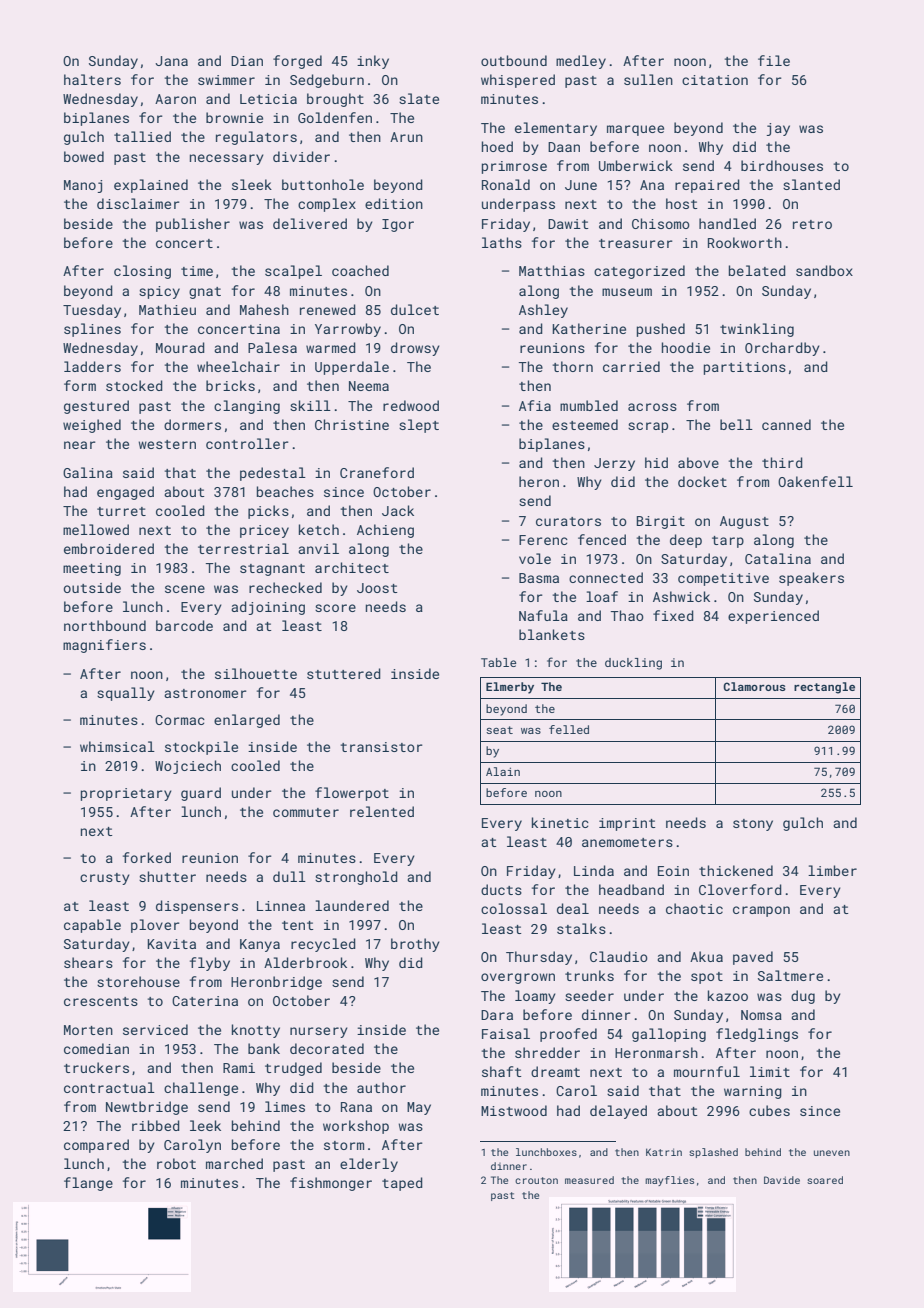 The width and height of the document is (924, 1308). Describe the element at coordinates (201, 794) in the document. I see `guard` at that location.
